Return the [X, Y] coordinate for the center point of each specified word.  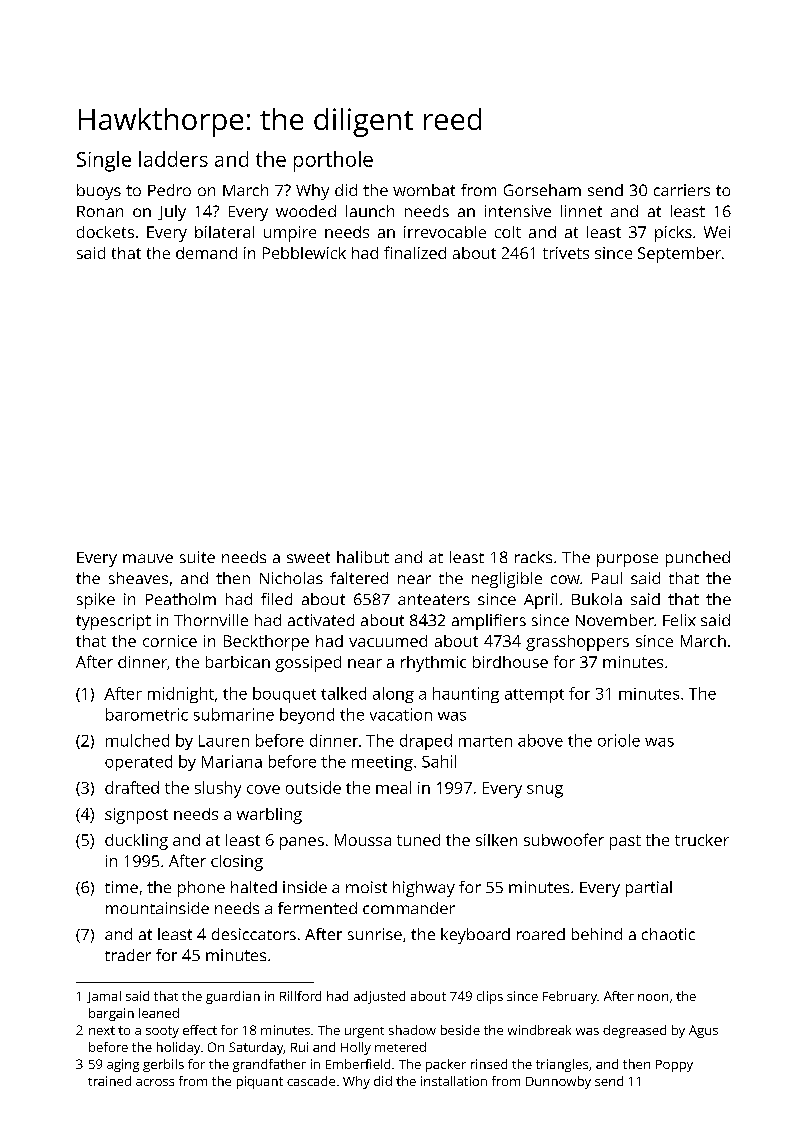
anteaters [434, 599]
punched [698, 559]
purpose [627, 560]
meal [393, 787]
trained [109, 1081]
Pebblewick [304, 253]
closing [237, 863]
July [172, 213]
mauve [148, 558]
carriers [682, 190]
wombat [424, 190]
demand [206, 253]
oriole [619, 740]
